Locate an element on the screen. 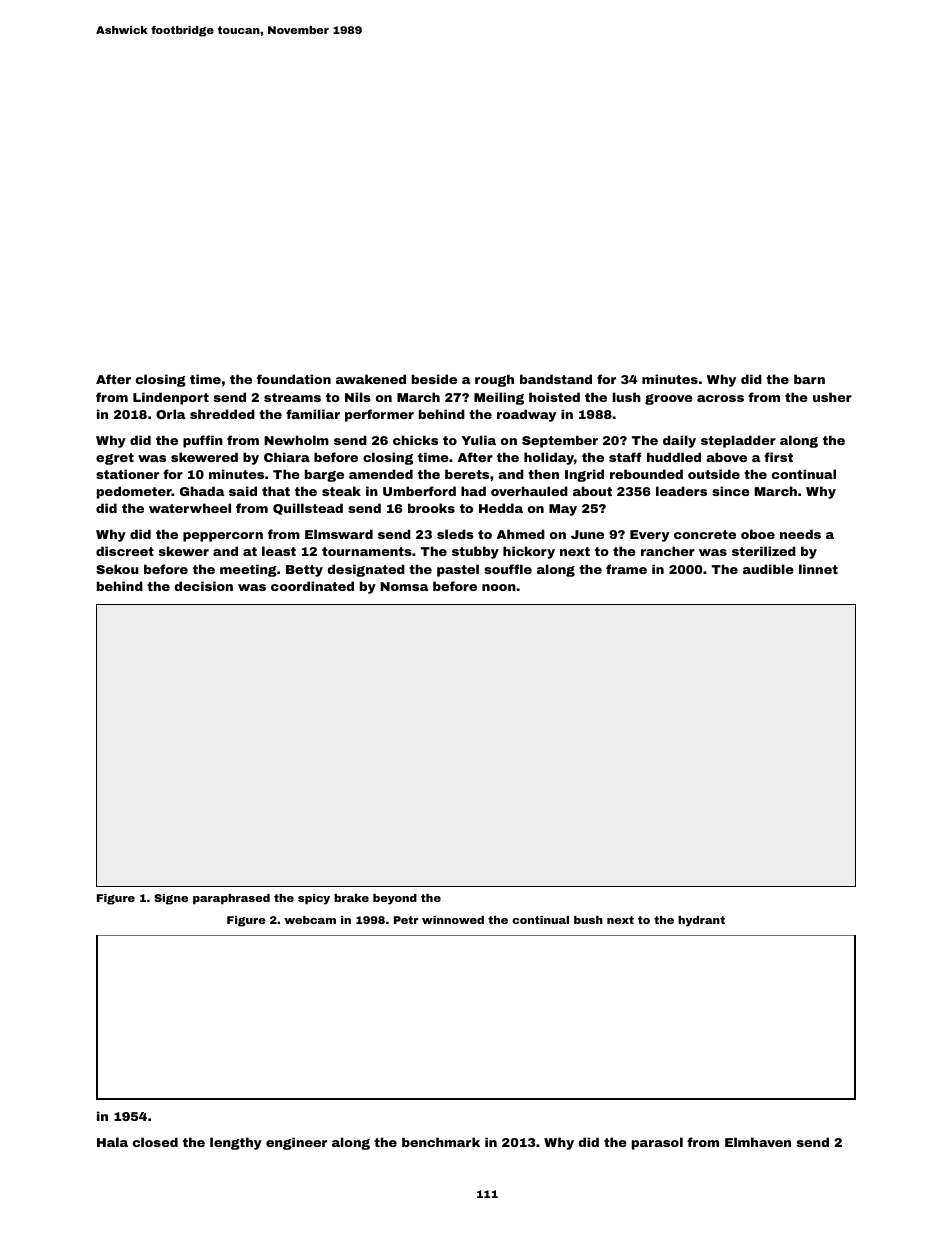 This screenshot has height=1233, width=952. bush is located at coordinates (588, 920).
